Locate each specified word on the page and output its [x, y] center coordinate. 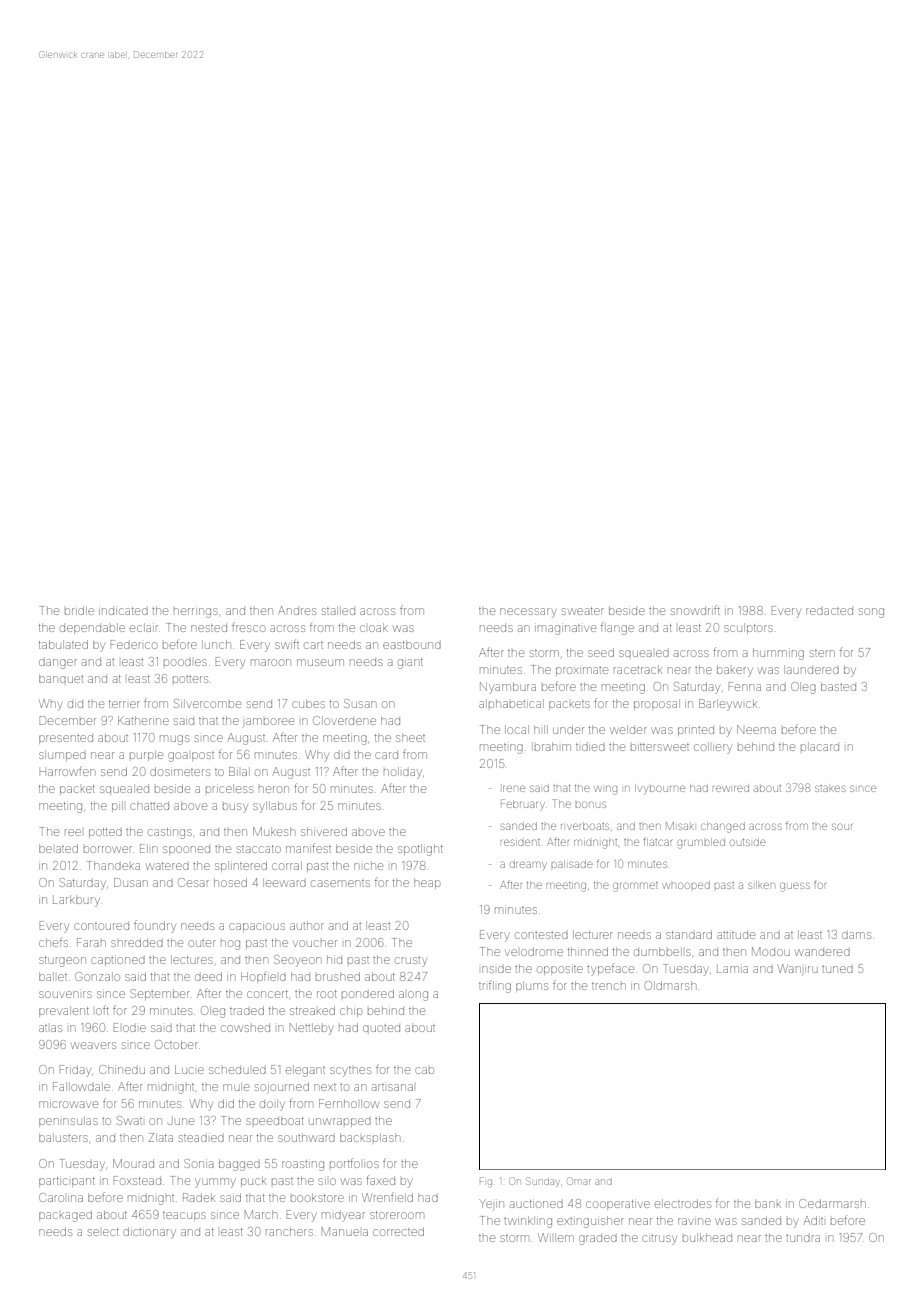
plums [532, 986]
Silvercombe [207, 703]
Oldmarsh [670, 985]
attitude [736, 935]
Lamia [732, 969]
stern [822, 653]
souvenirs [65, 994]
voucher [315, 943]
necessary [528, 613]
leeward [284, 882]
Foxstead [137, 1180]
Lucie [189, 1069]
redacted [829, 611]
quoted [381, 1028]
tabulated [63, 644]
